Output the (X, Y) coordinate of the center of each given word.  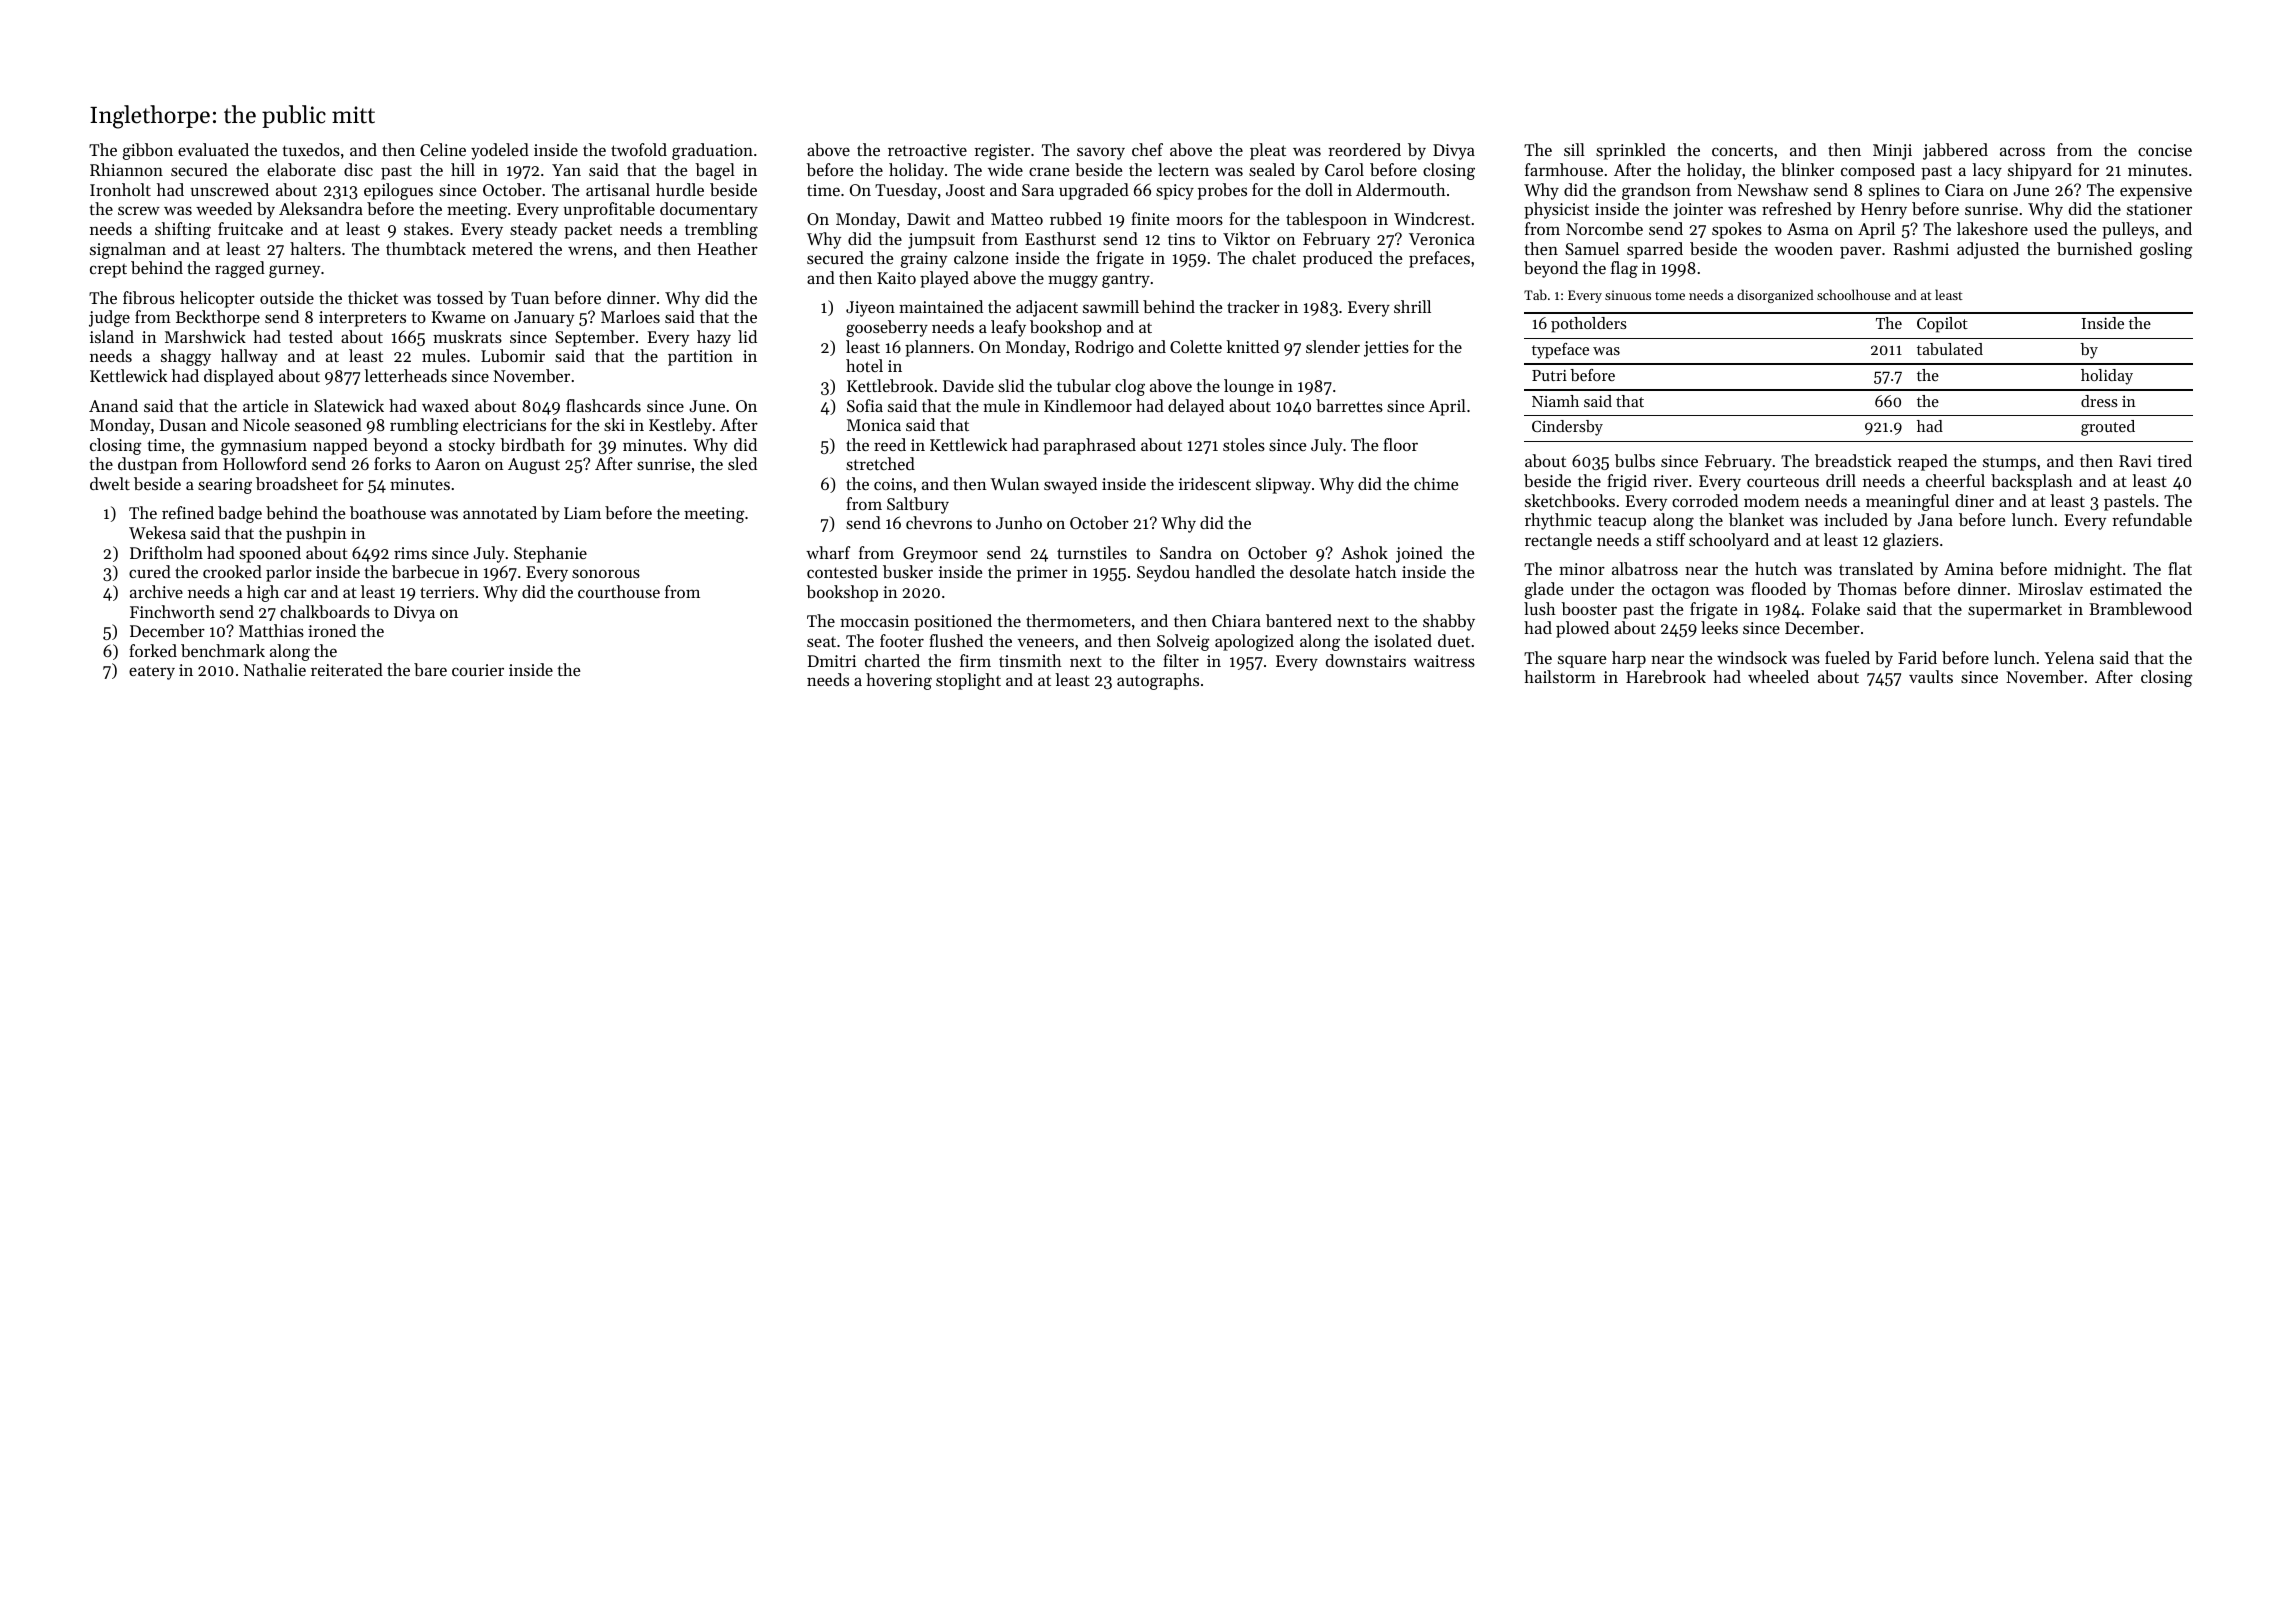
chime (1436, 483)
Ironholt (120, 189)
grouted (2108, 428)
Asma (1808, 229)
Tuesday (906, 191)
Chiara (1236, 620)
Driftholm (166, 552)
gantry (1126, 280)
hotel (864, 365)
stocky (472, 446)
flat (2180, 568)
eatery (152, 672)
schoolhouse (1853, 294)
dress (2099, 401)
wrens (590, 250)
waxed (445, 405)
